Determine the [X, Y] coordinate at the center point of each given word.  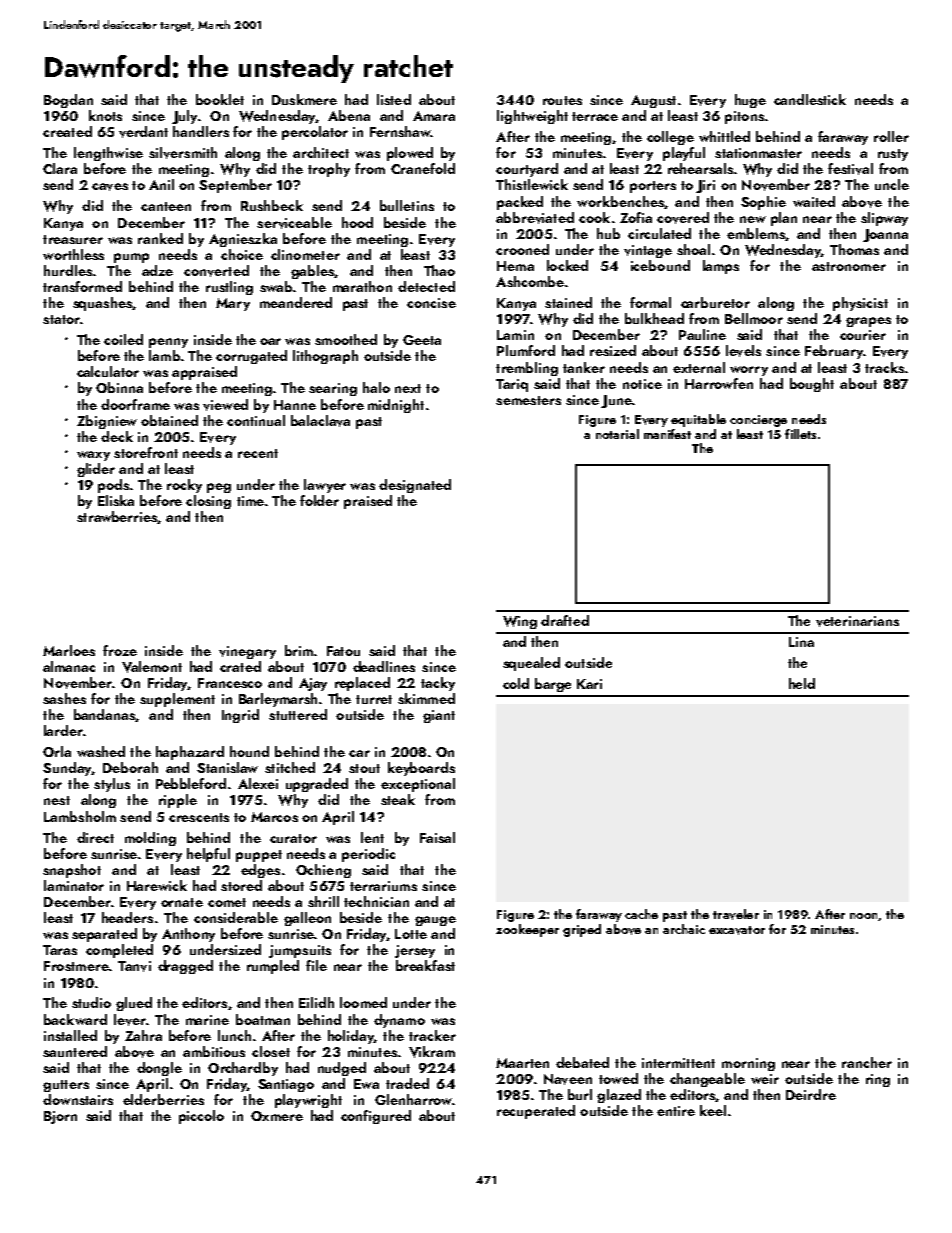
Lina [801, 642]
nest [57, 800]
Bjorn [60, 1117]
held [802, 683]
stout [364, 768]
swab [276, 286]
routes [562, 100]
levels [743, 351]
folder [319, 500]
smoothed [346, 339]
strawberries [117, 517]
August [653, 101]
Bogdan [68, 101]
